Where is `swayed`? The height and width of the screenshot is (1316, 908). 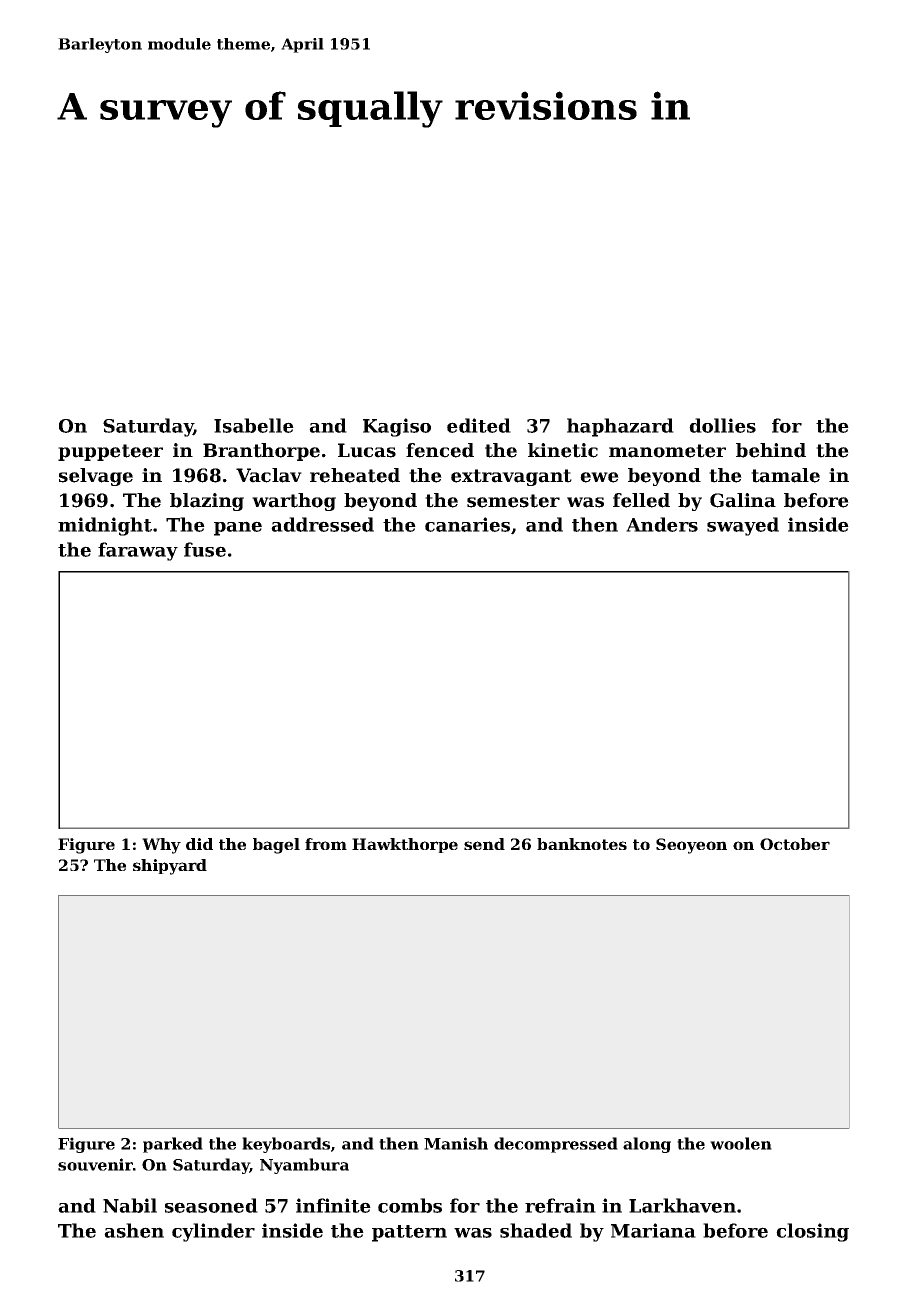 swayed is located at coordinates (743, 526).
